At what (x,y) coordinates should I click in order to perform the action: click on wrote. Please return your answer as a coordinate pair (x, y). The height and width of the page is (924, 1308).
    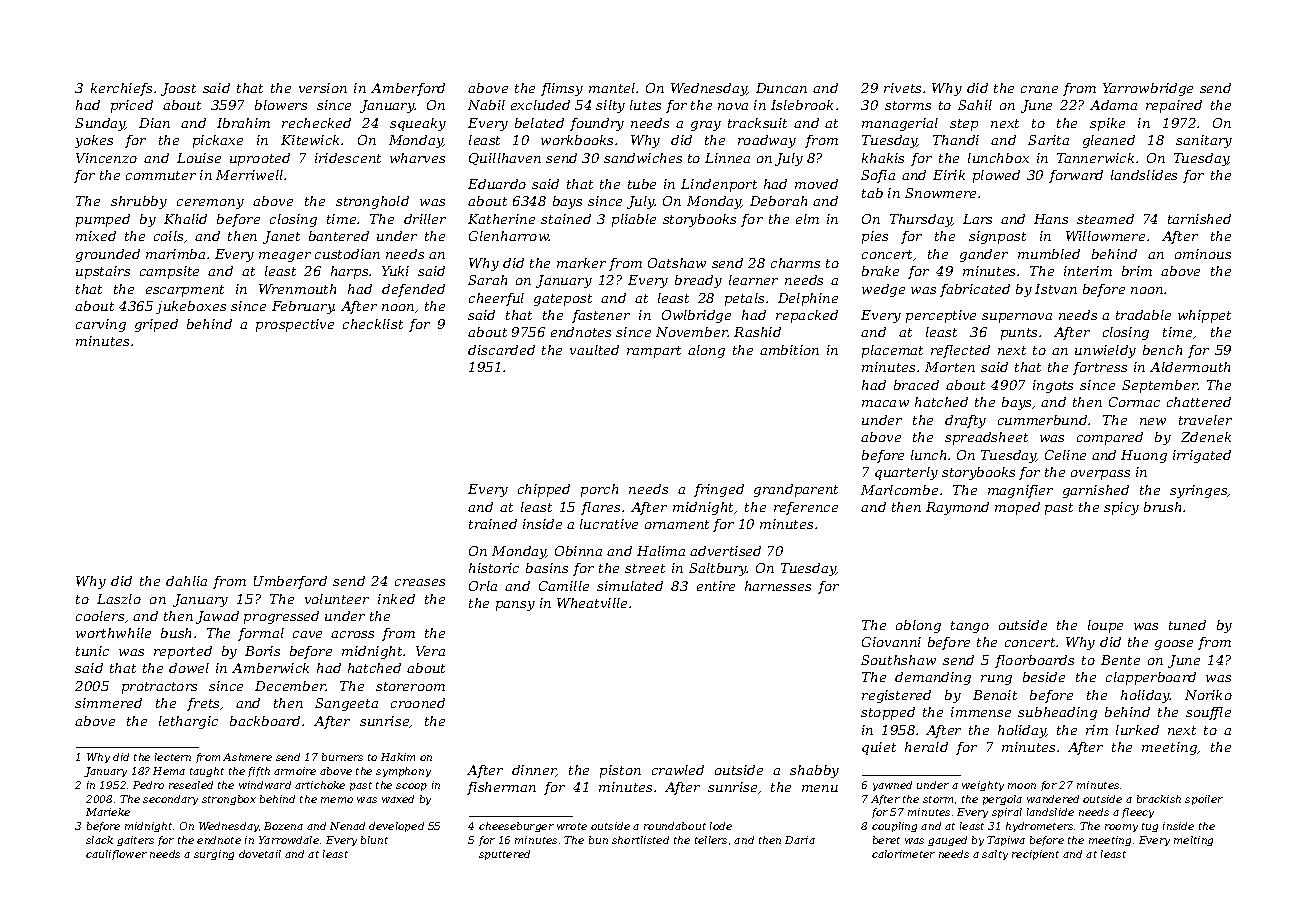
    Looking at the image, I should click on (572, 826).
